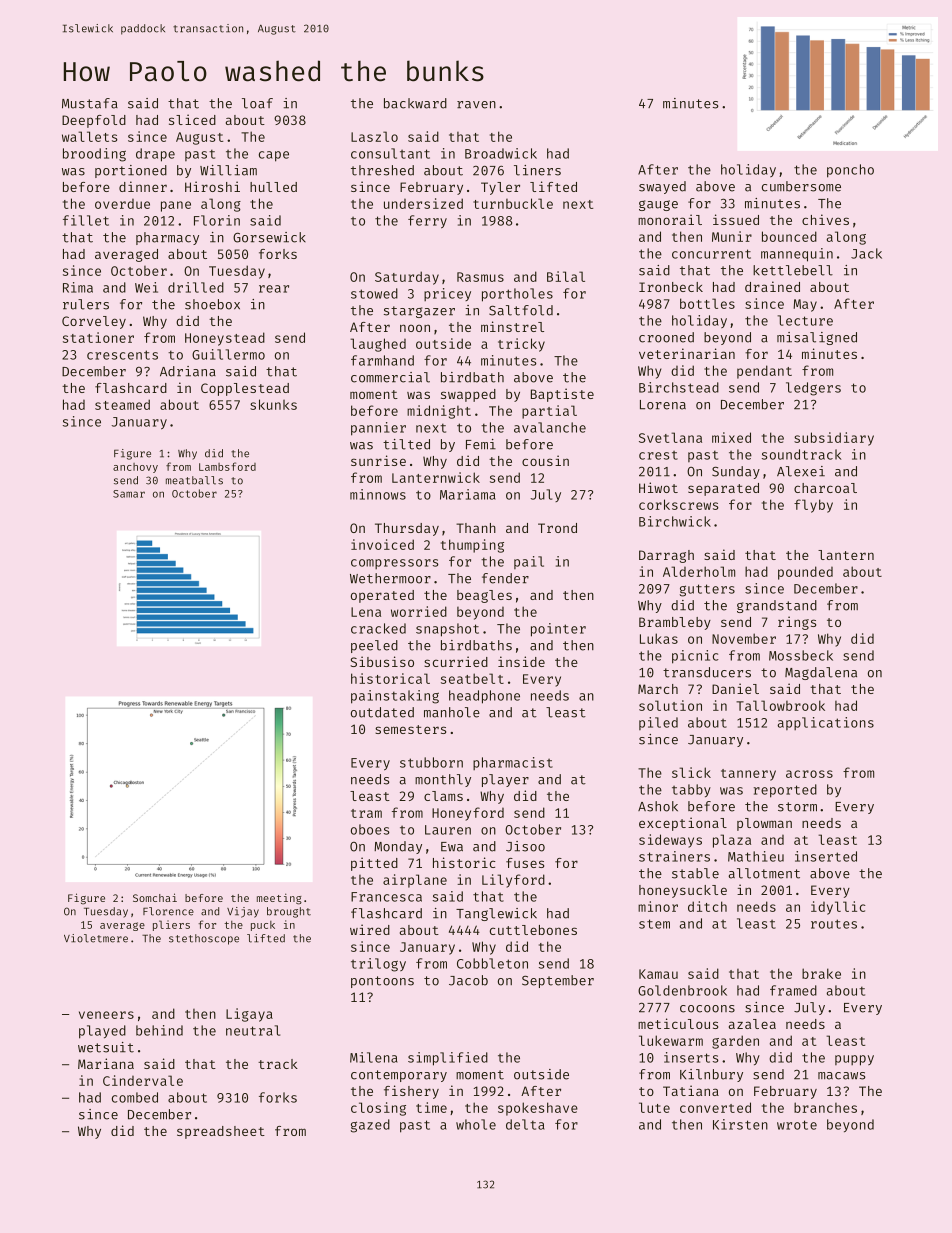 This page has width=952, height=1233. Describe the element at coordinates (279, 899) in the page. I see `meeting` at that location.
